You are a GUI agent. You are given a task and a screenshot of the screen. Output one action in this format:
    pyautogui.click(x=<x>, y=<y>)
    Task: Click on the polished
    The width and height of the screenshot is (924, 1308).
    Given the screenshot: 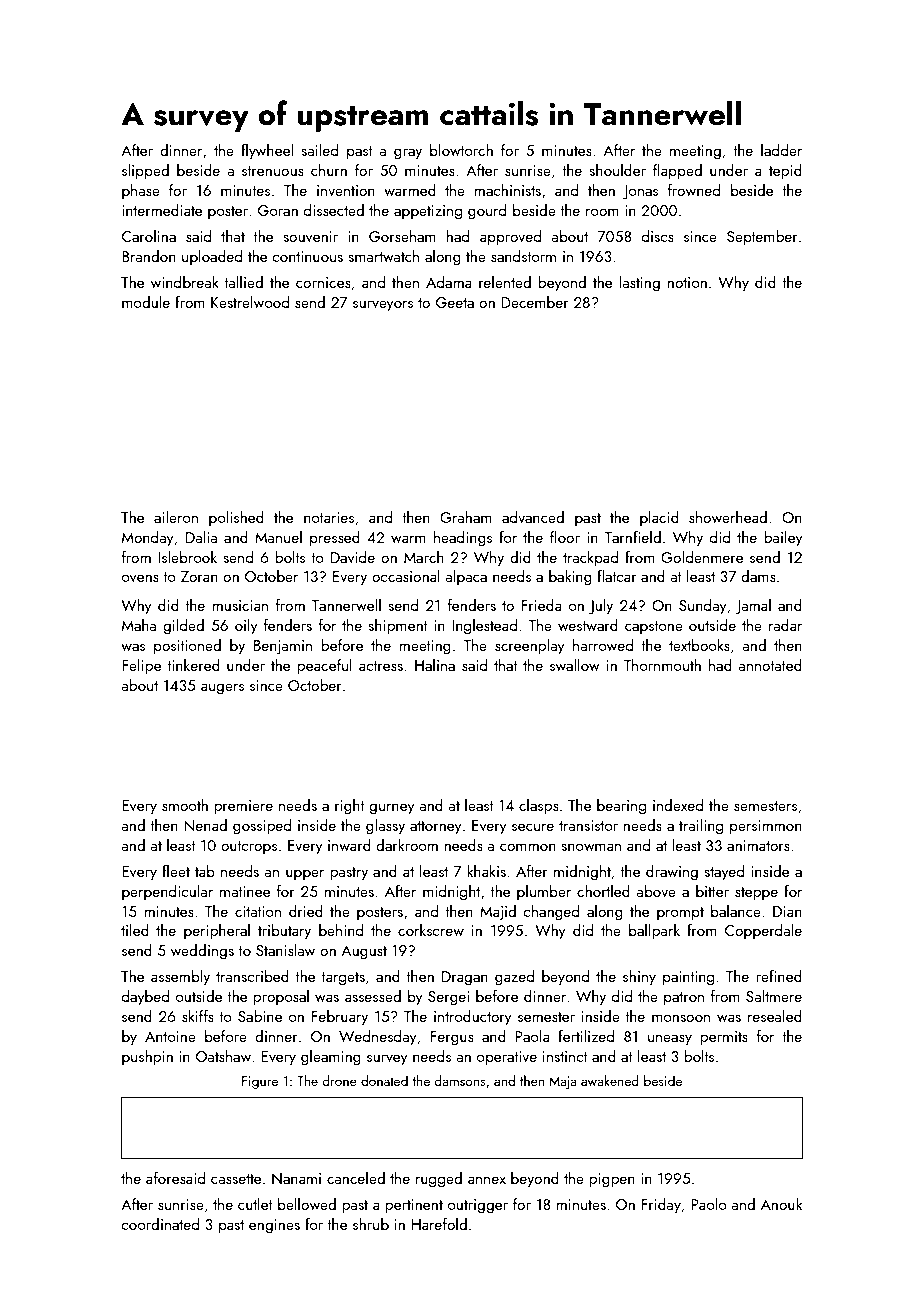 What is the action you would take?
    pyautogui.click(x=236, y=518)
